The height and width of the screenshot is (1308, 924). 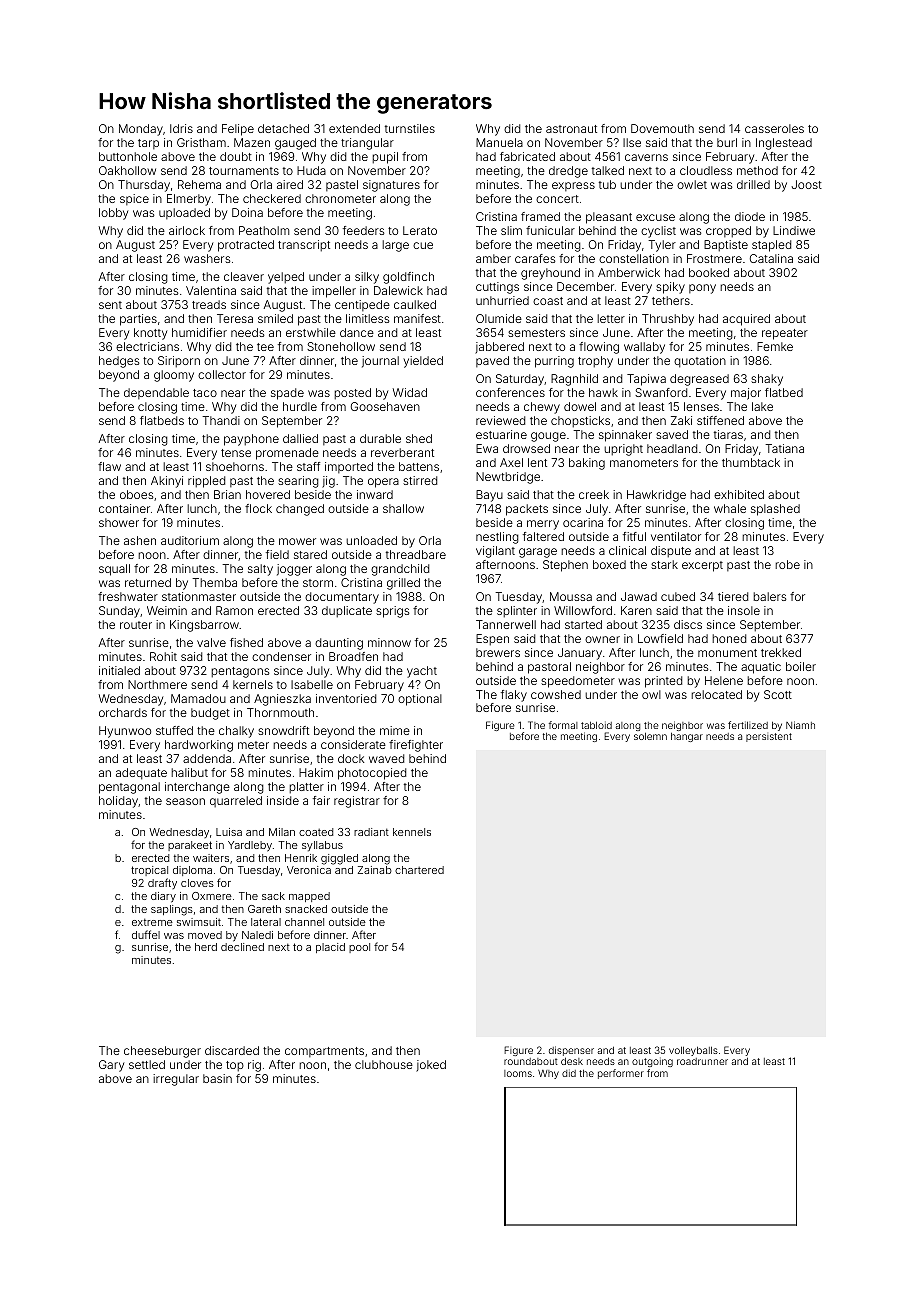 What do you see at coordinates (190, 846) in the screenshot?
I see `parakeet` at bounding box center [190, 846].
